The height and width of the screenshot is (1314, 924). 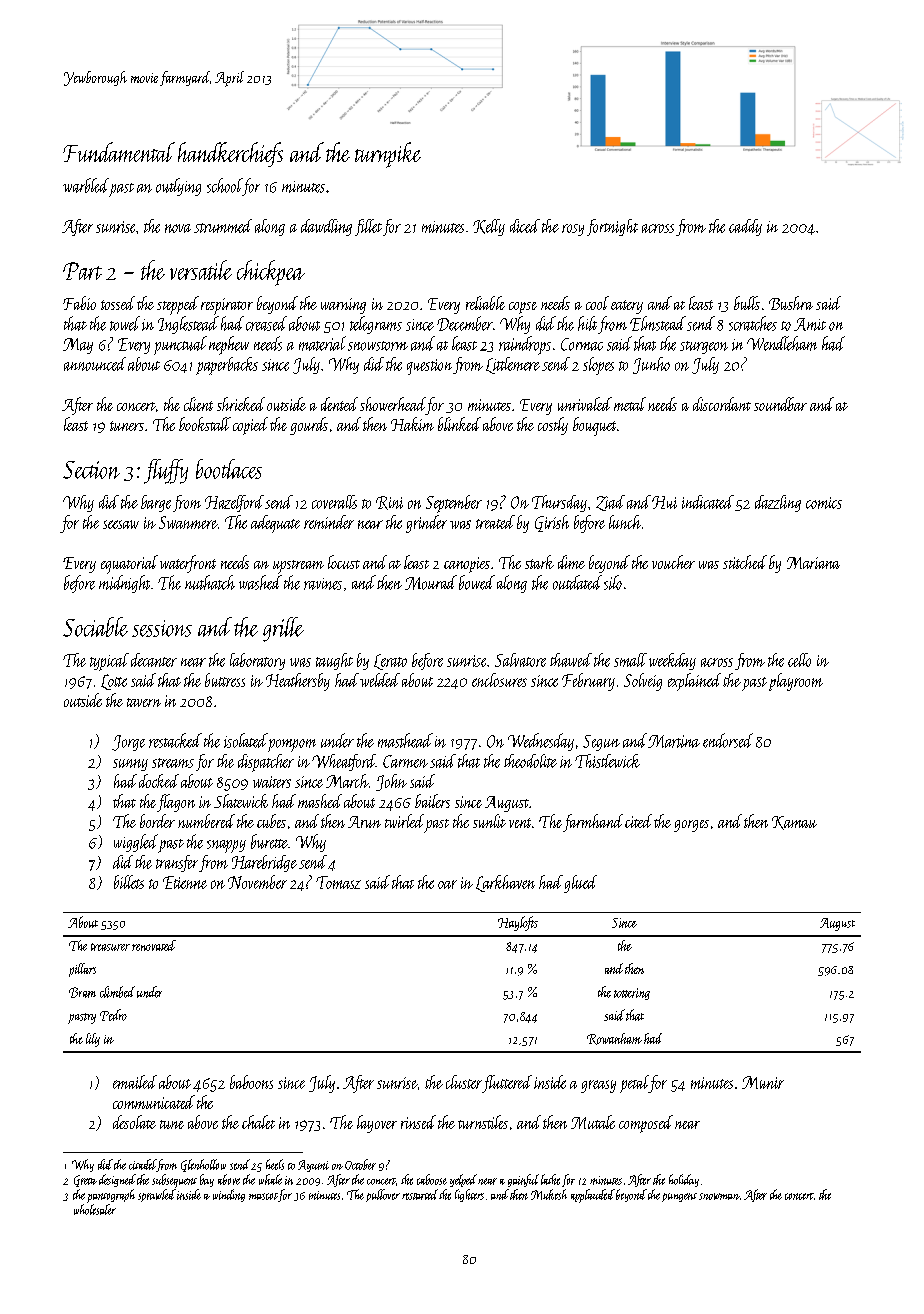 What do you see at coordinates (82, 992) in the screenshot?
I see `Bram` at bounding box center [82, 992].
